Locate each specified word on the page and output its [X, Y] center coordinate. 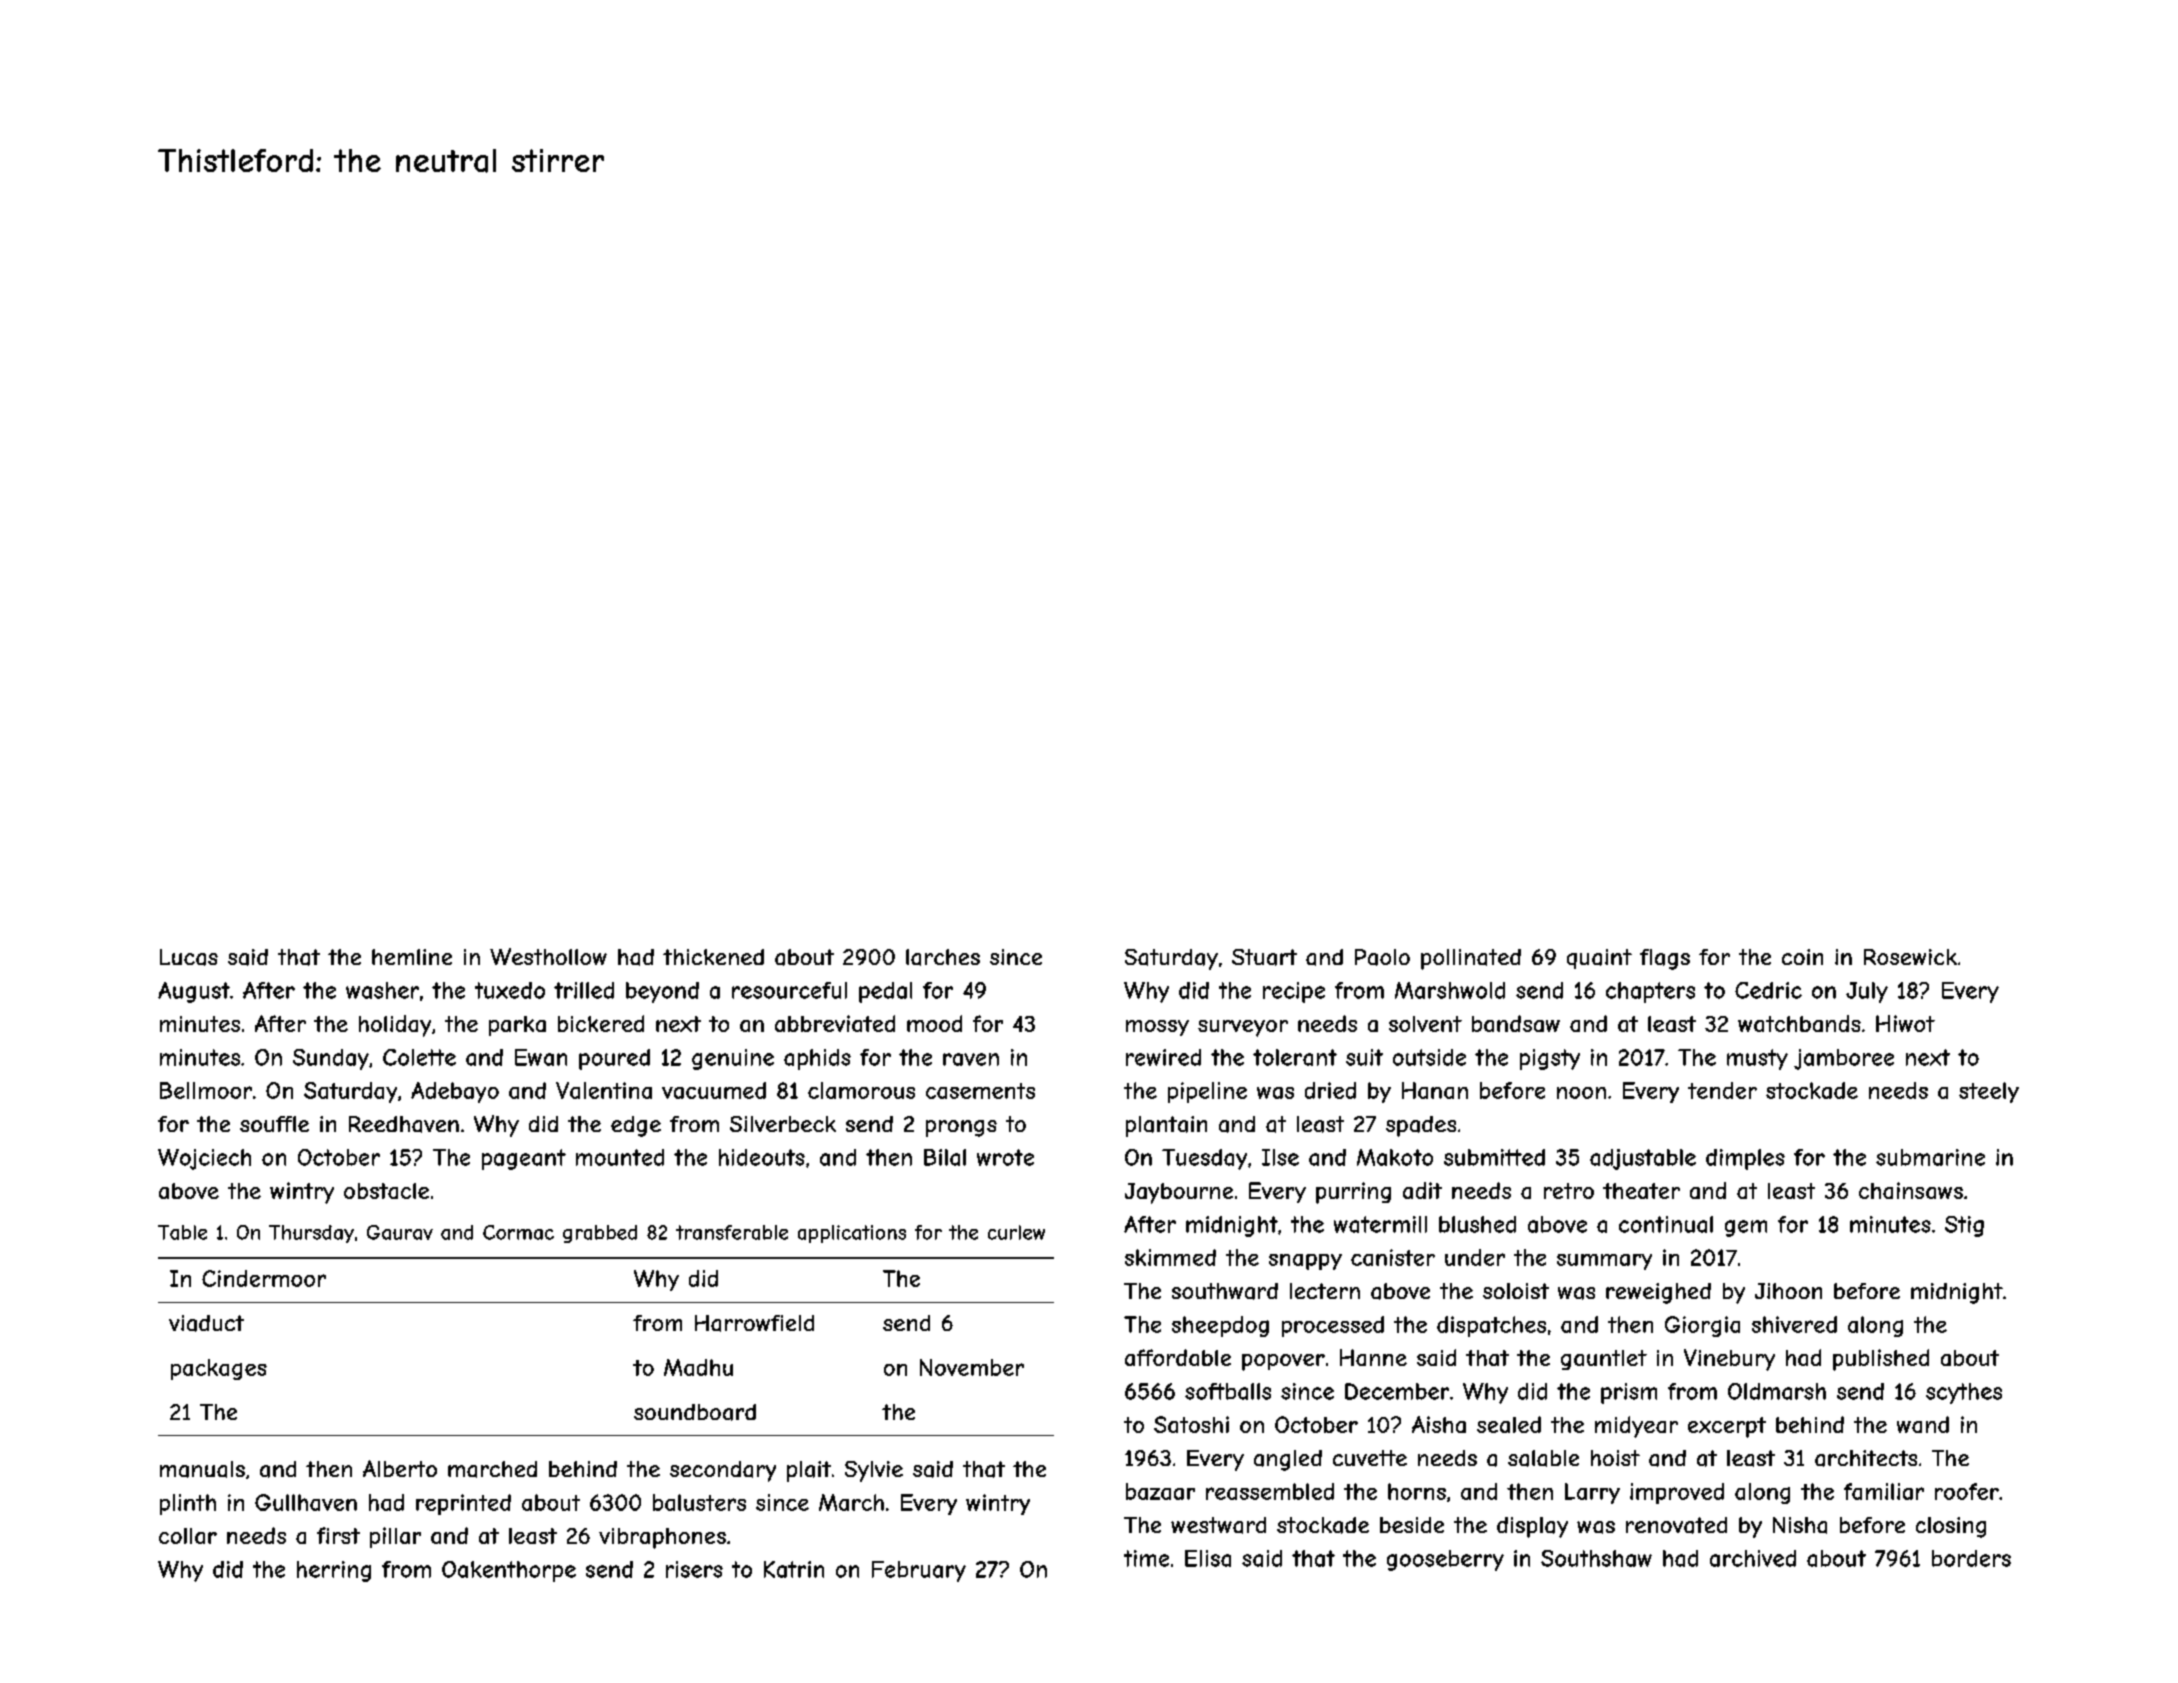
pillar [395, 1537]
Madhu [698, 1367]
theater [1641, 1191]
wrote [1005, 1157]
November [972, 1367]
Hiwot [1905, 1023]
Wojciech [204, 1159]
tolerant [1295, 1057]
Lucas [189, 957]
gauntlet [1604, 1360]
